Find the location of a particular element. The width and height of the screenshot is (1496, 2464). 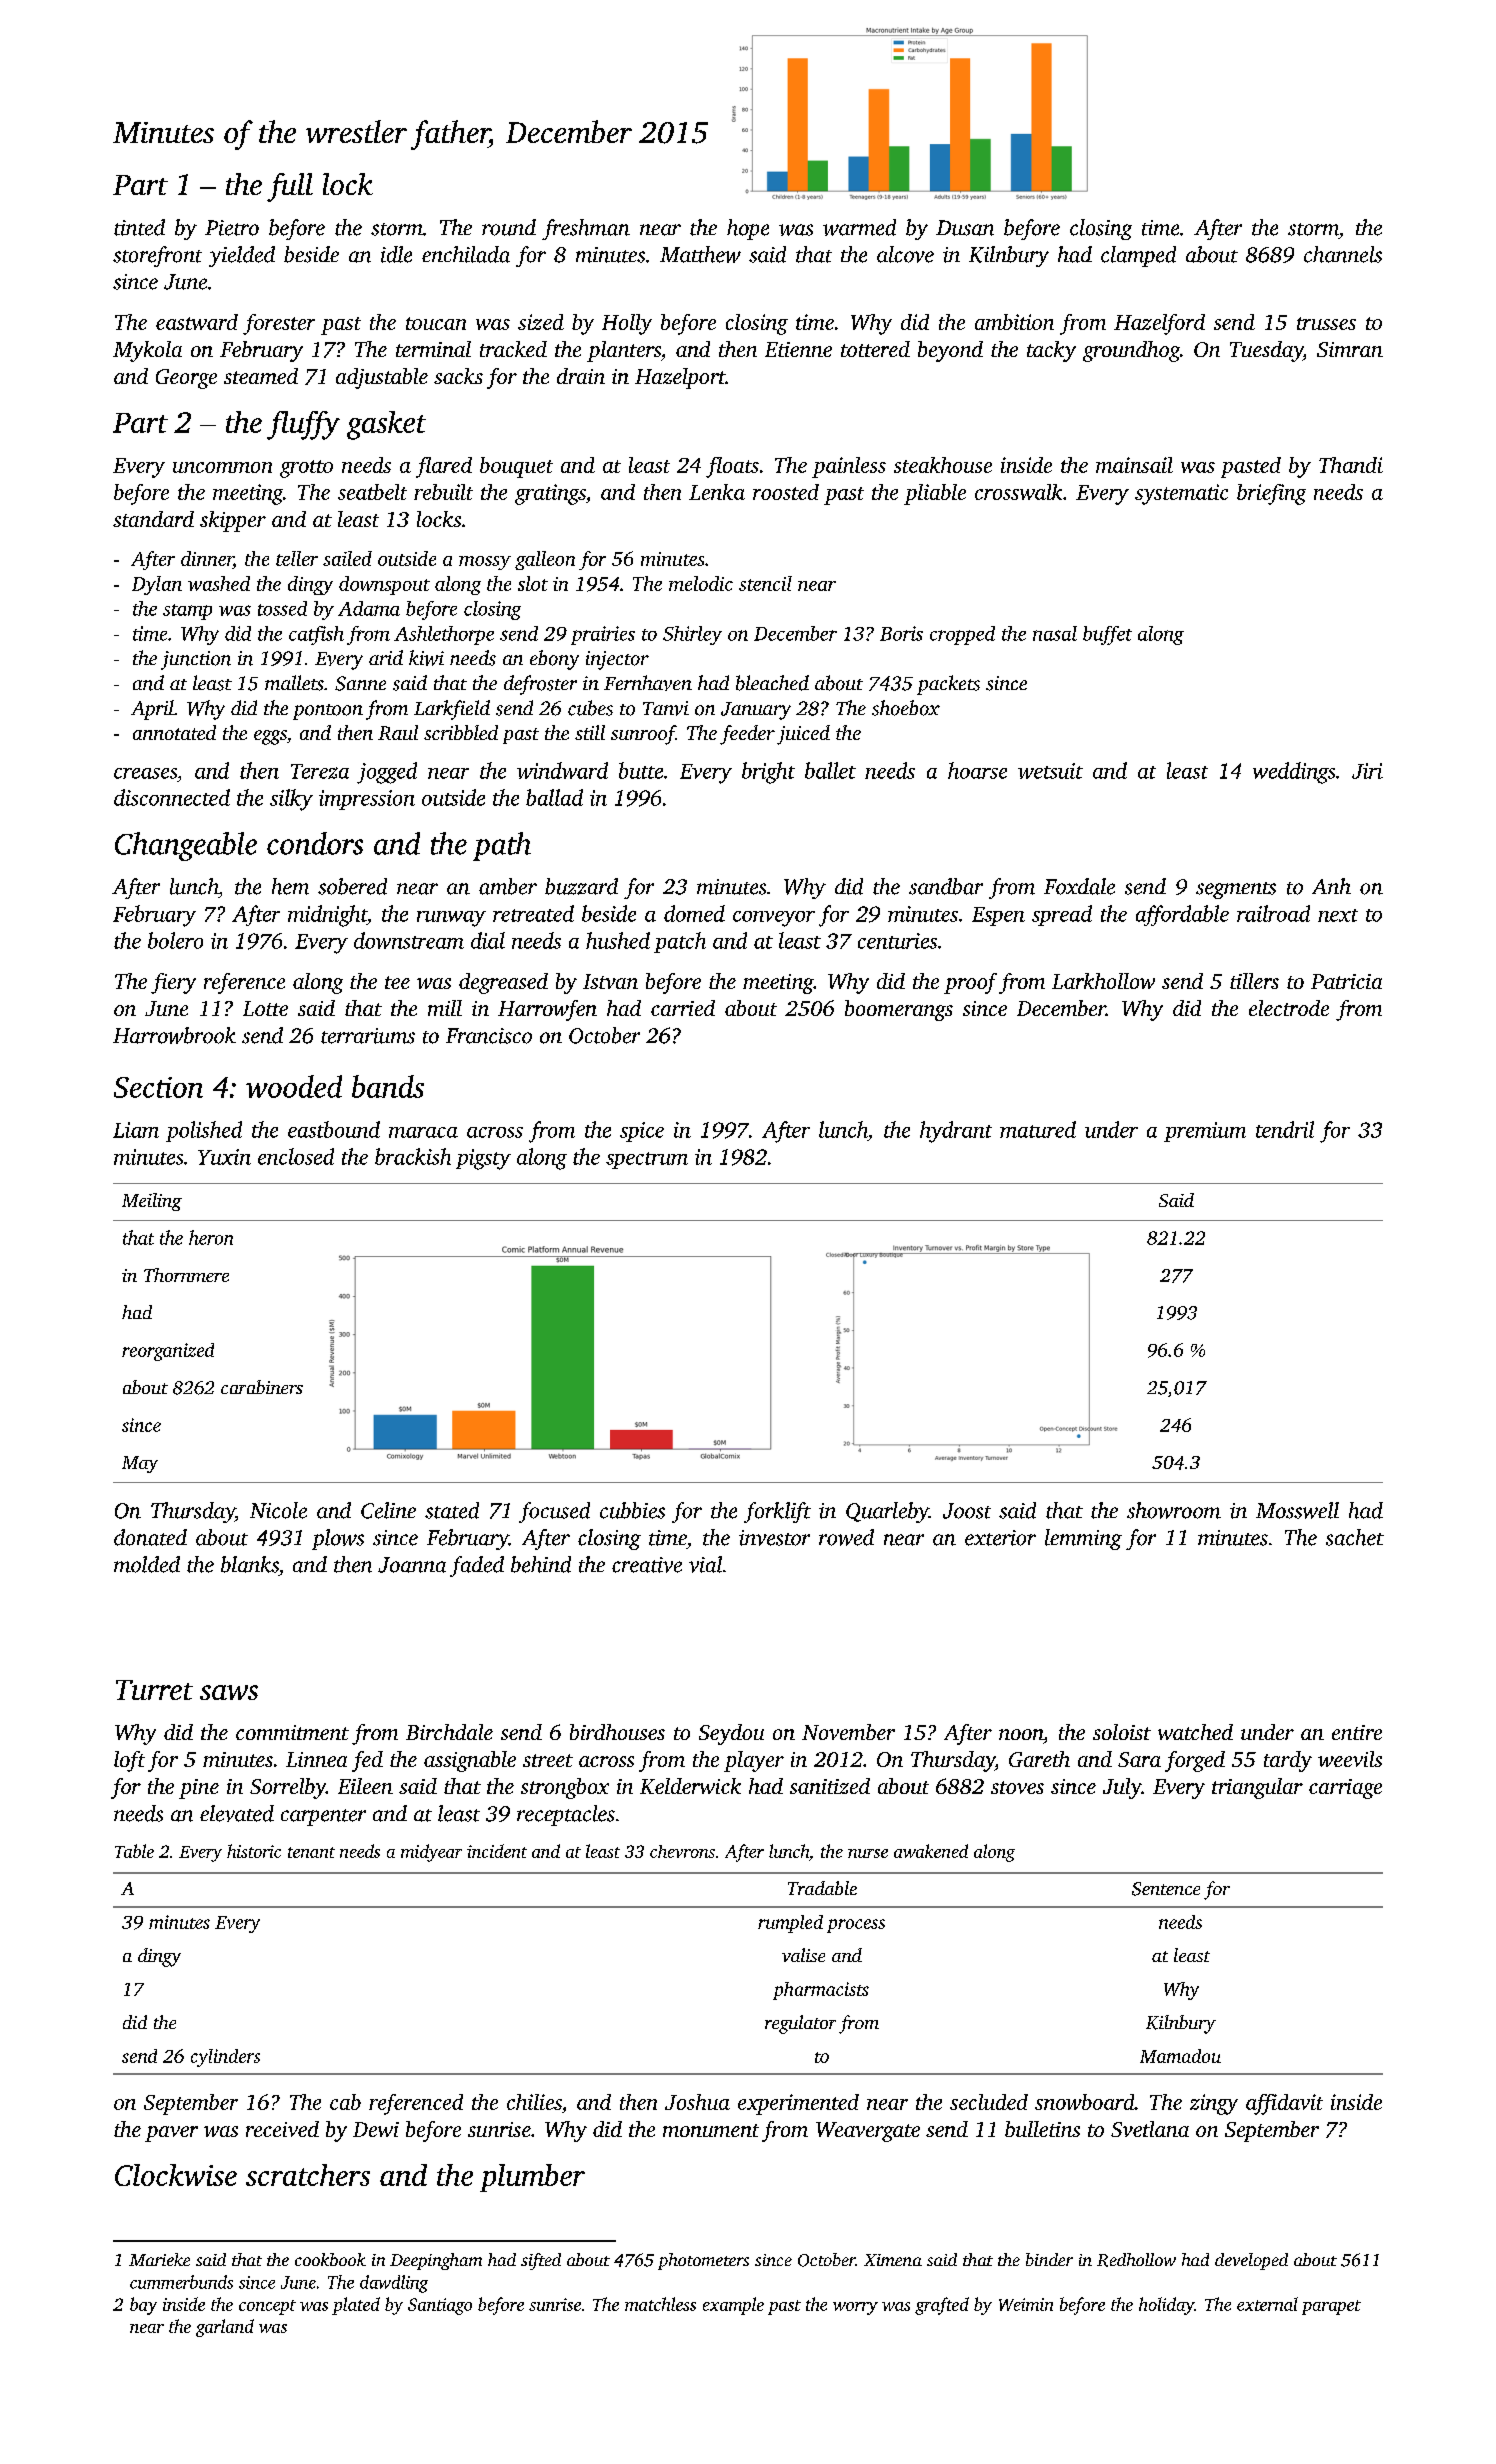

Boris is located at coordinates (901, 633).
